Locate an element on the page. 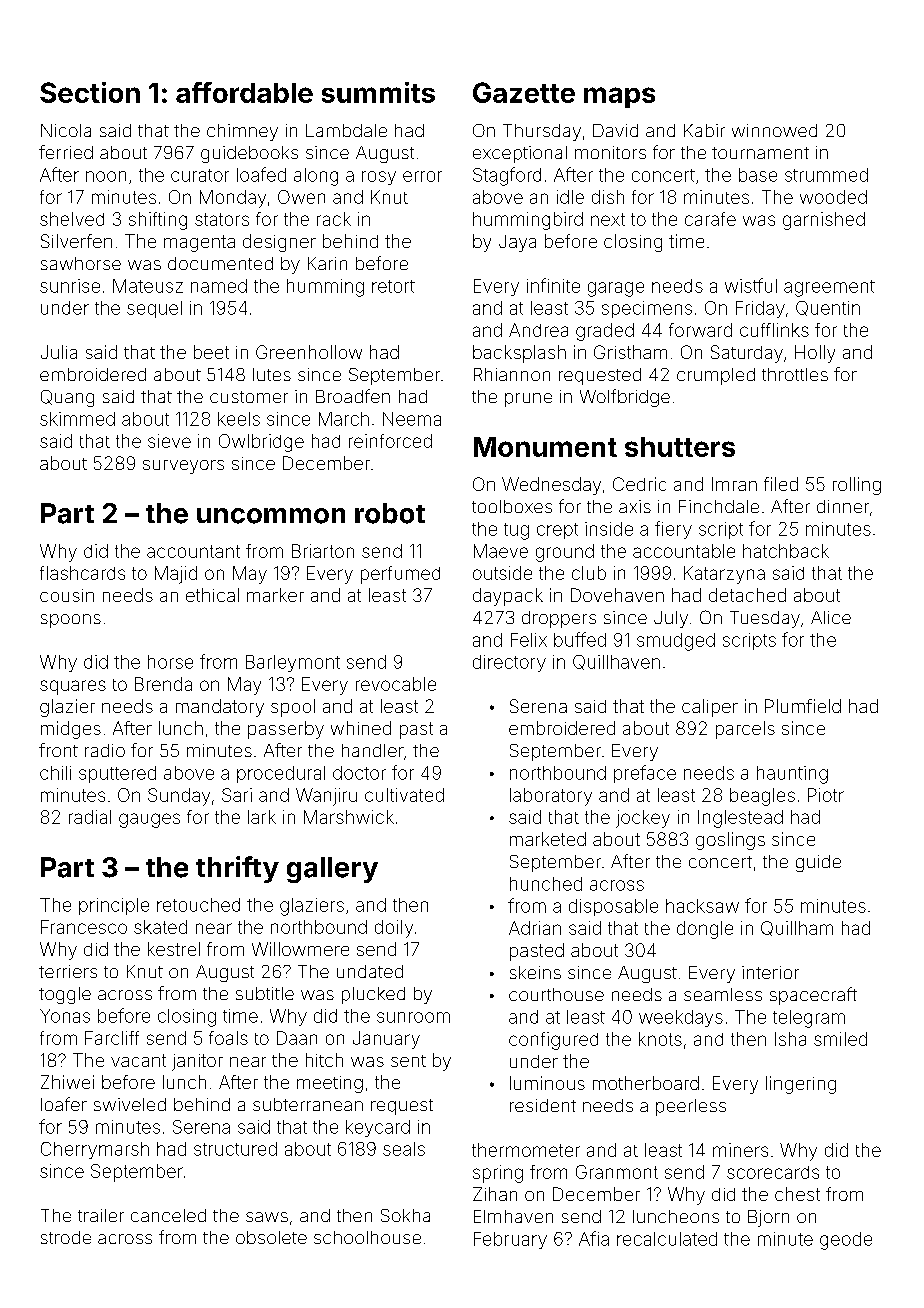 This image has height=1308, width=924. Piotr is located at coordinates (826, 795).
